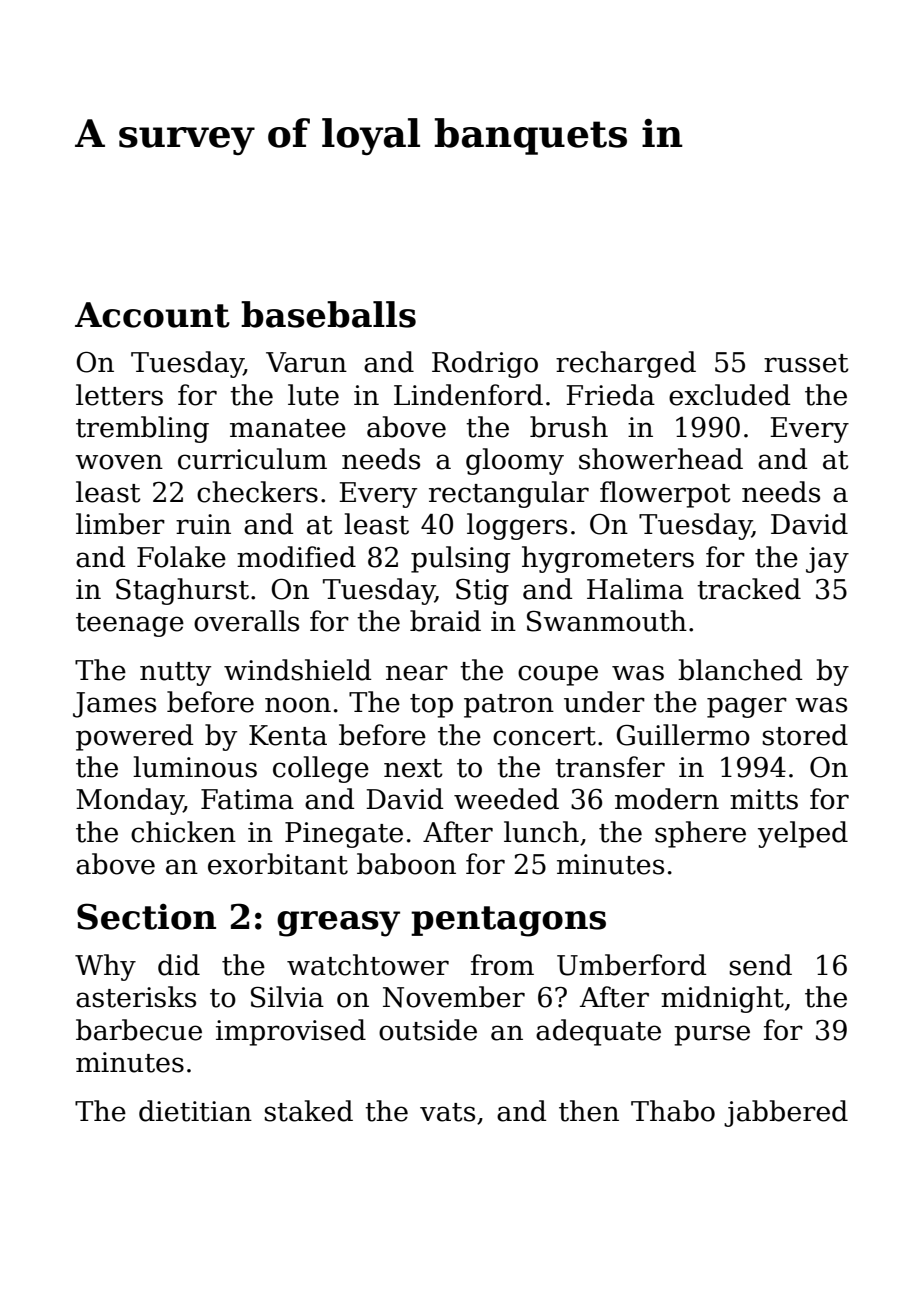 This screenshot has height=1311, width=924. Describe the element at coordinates (195, 1111) in the screenshot. I see `dietitian` at that location.
